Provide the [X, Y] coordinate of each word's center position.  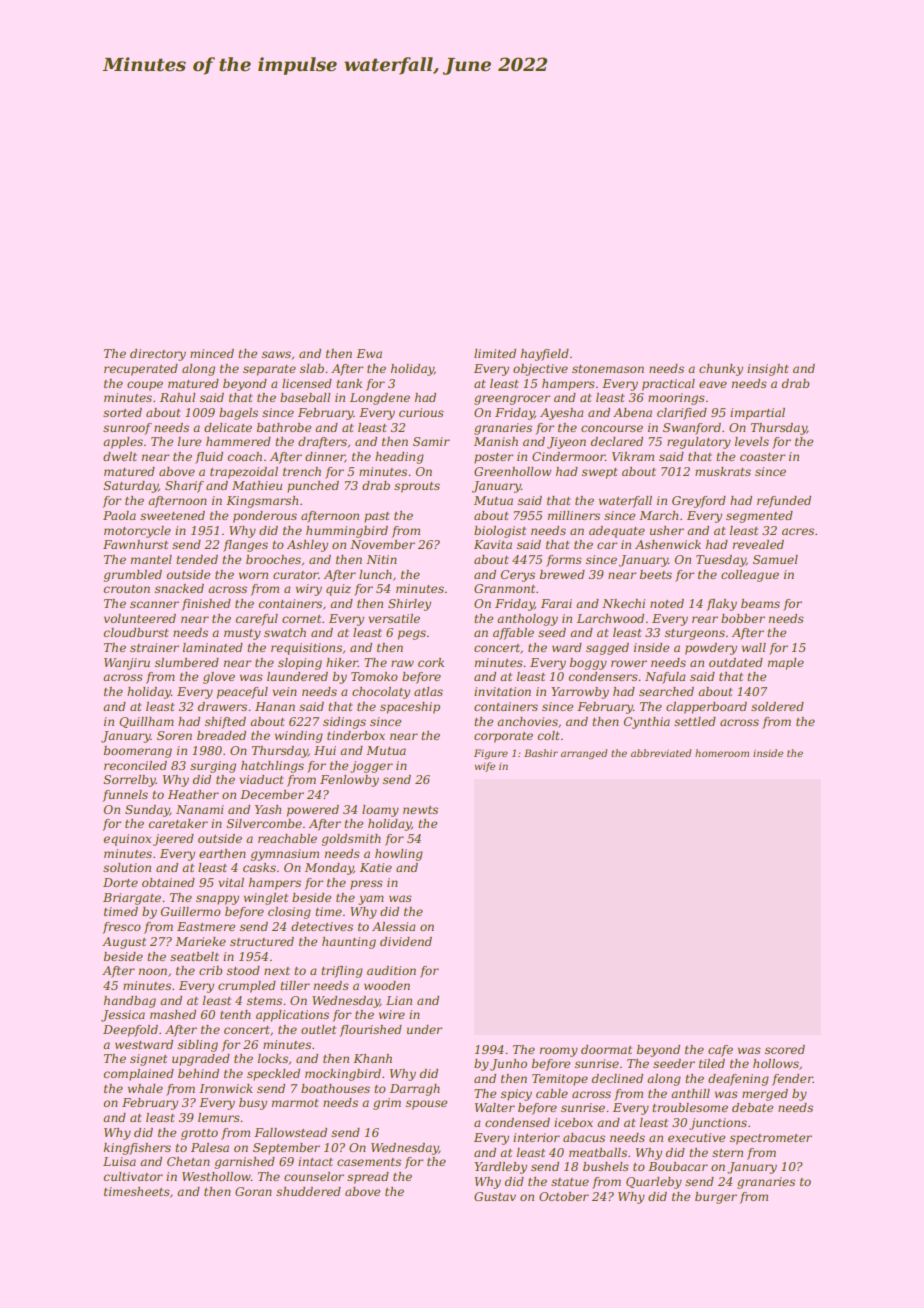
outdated [736, 662]
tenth [235, 1014]
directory [158, 355]
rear [705, 619]
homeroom [722, 753]
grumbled [132, 576]
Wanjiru [127, 664]
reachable [287, 838]
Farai [556, 603]
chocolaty [381, 693]
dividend [406, 941]
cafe [720, 1051]
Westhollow [216, 1176]
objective [540, 370]
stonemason [608, 369]
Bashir [541, 753]
